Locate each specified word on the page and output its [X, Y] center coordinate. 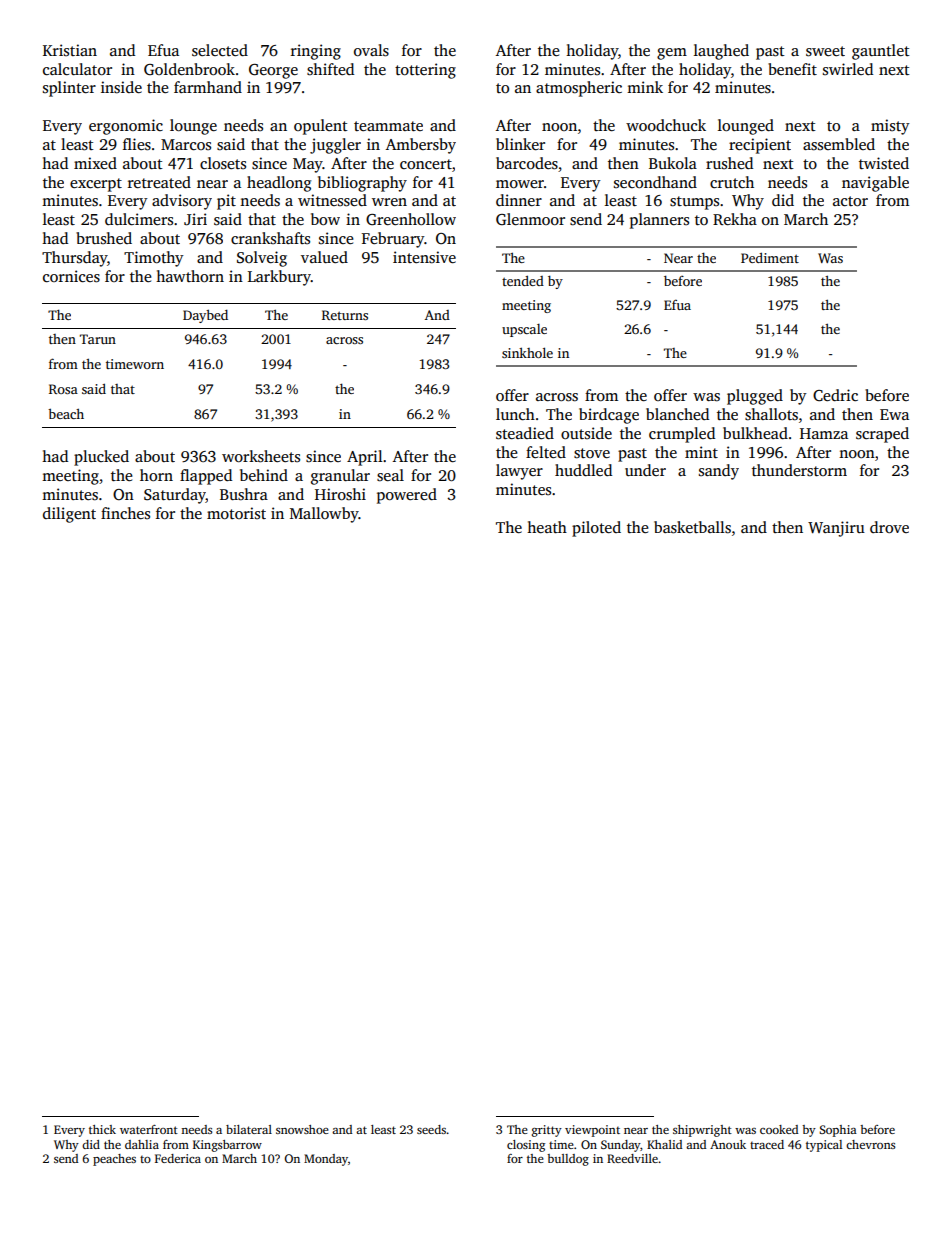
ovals [371, 50]
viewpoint [592, 1131]
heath [547, 527]
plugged [755, 397]
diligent [69, 515]
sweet [825, 51]
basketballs [692, 527]
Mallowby [324, 515]
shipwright [702, 1131]
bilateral [249, 1129]
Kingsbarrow [227, 1146]
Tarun [98, 339]
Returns [345, 315]
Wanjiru [836, 529]
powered [407, 496]
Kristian [70, 50]
